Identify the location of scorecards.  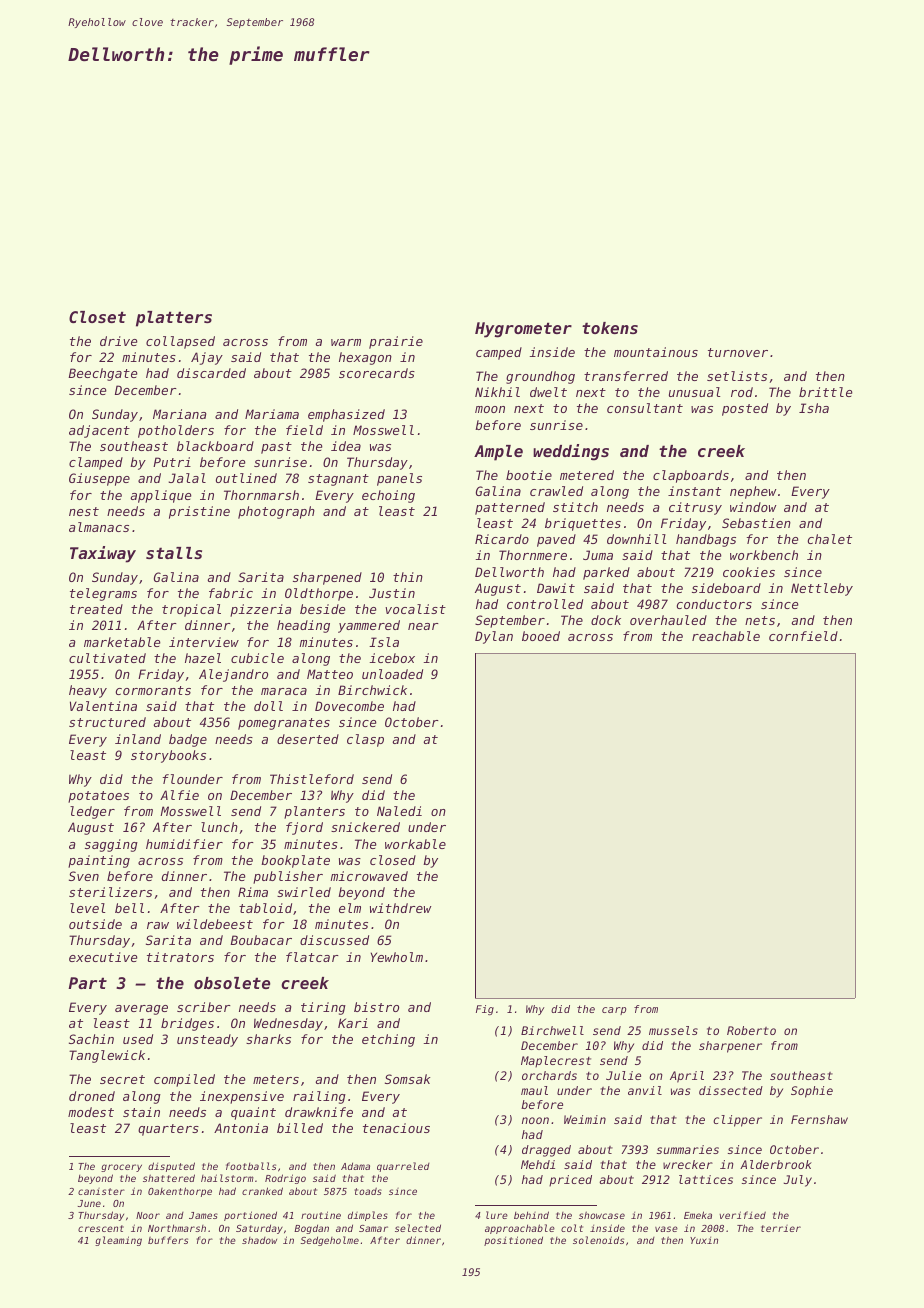
(377, 373).
